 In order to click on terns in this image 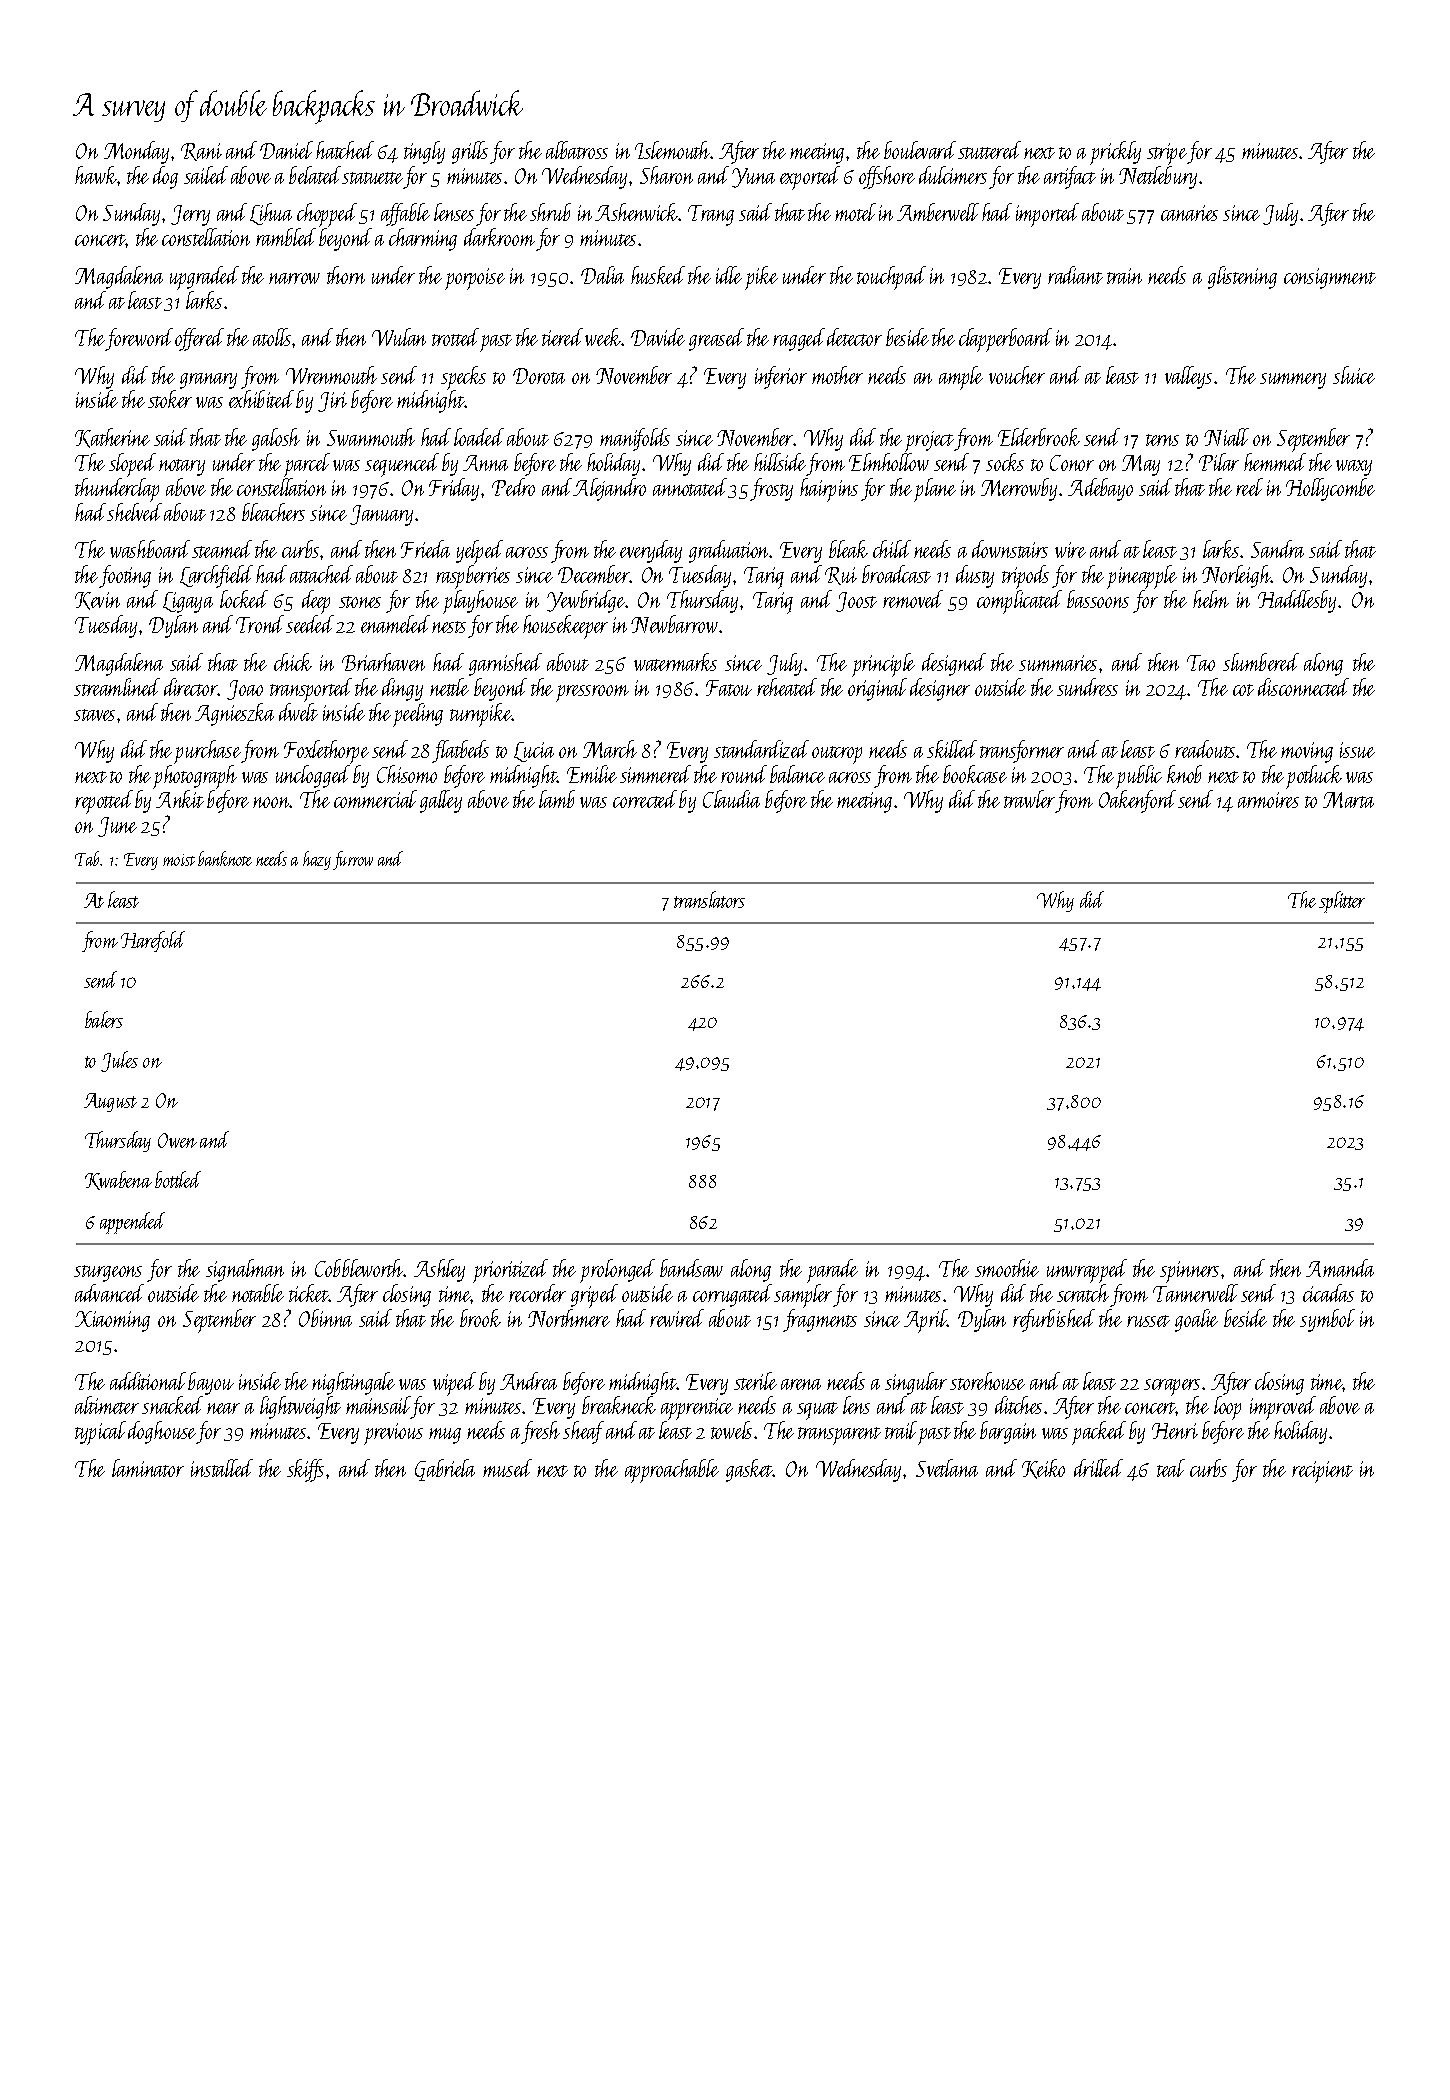, I will do `click(1162, 440)`.
